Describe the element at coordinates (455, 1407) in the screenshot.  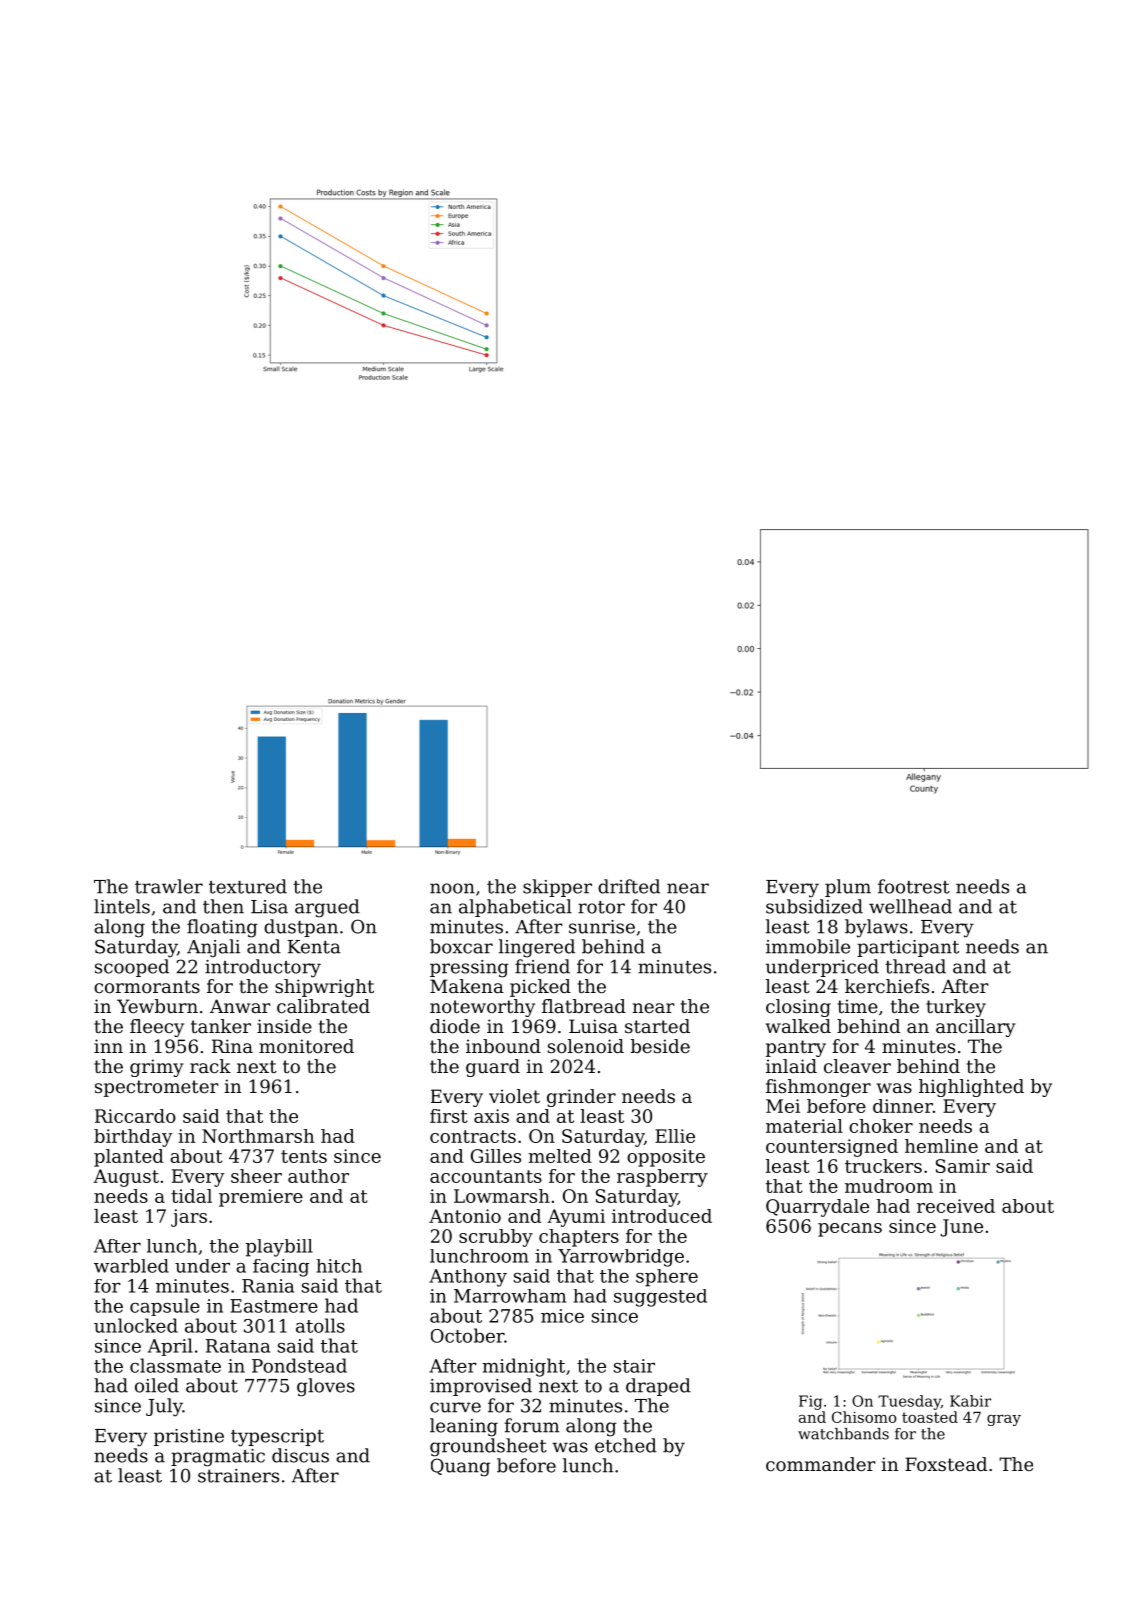
I see `curve` at that location.
